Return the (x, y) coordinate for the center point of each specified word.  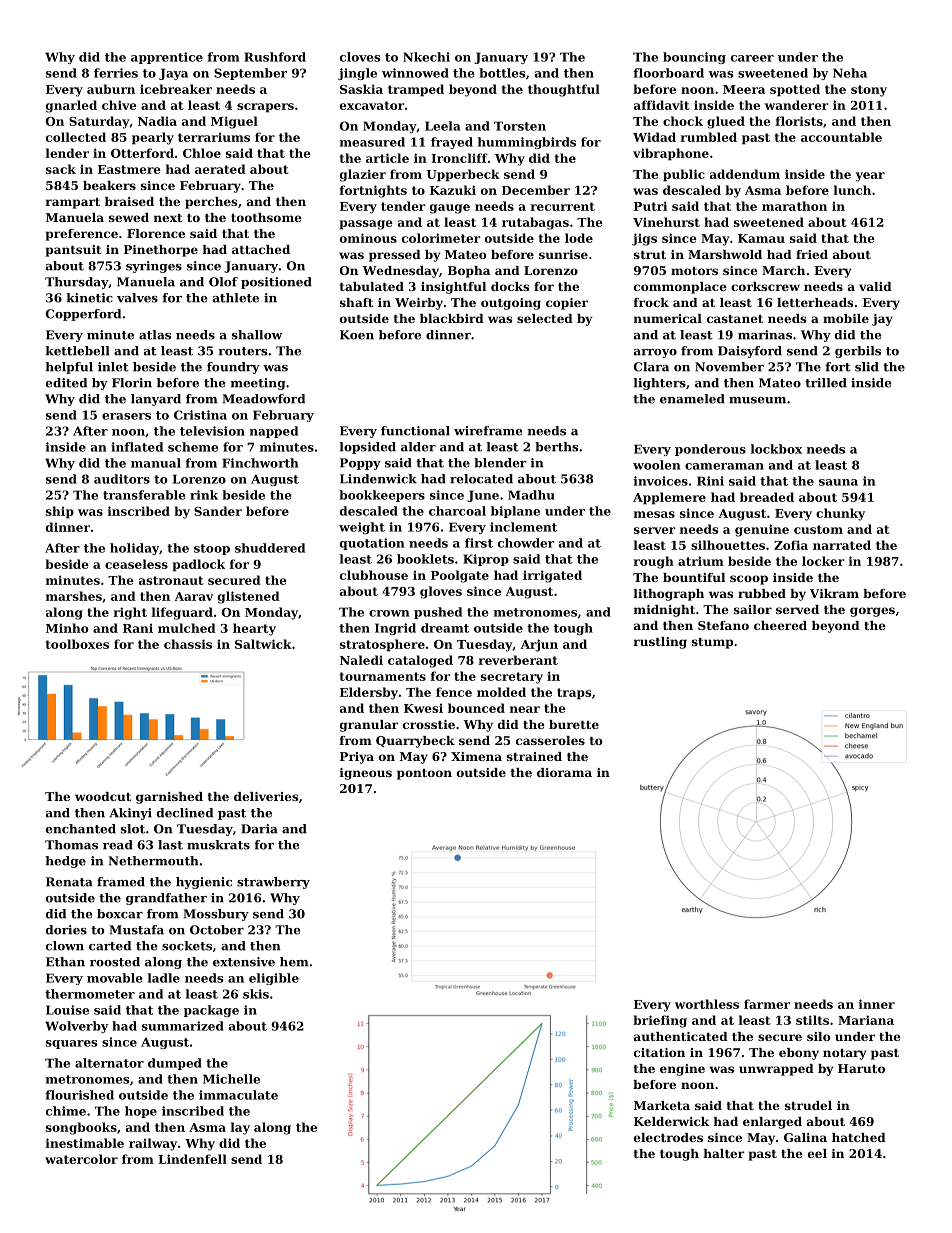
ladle (164, 978)
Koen (357, 335)
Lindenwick (378, 479)
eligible (274, 979)
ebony (799, 1054)
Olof (223, 282)
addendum (745, 174)
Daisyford (750, 352)
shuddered (270, 548)
